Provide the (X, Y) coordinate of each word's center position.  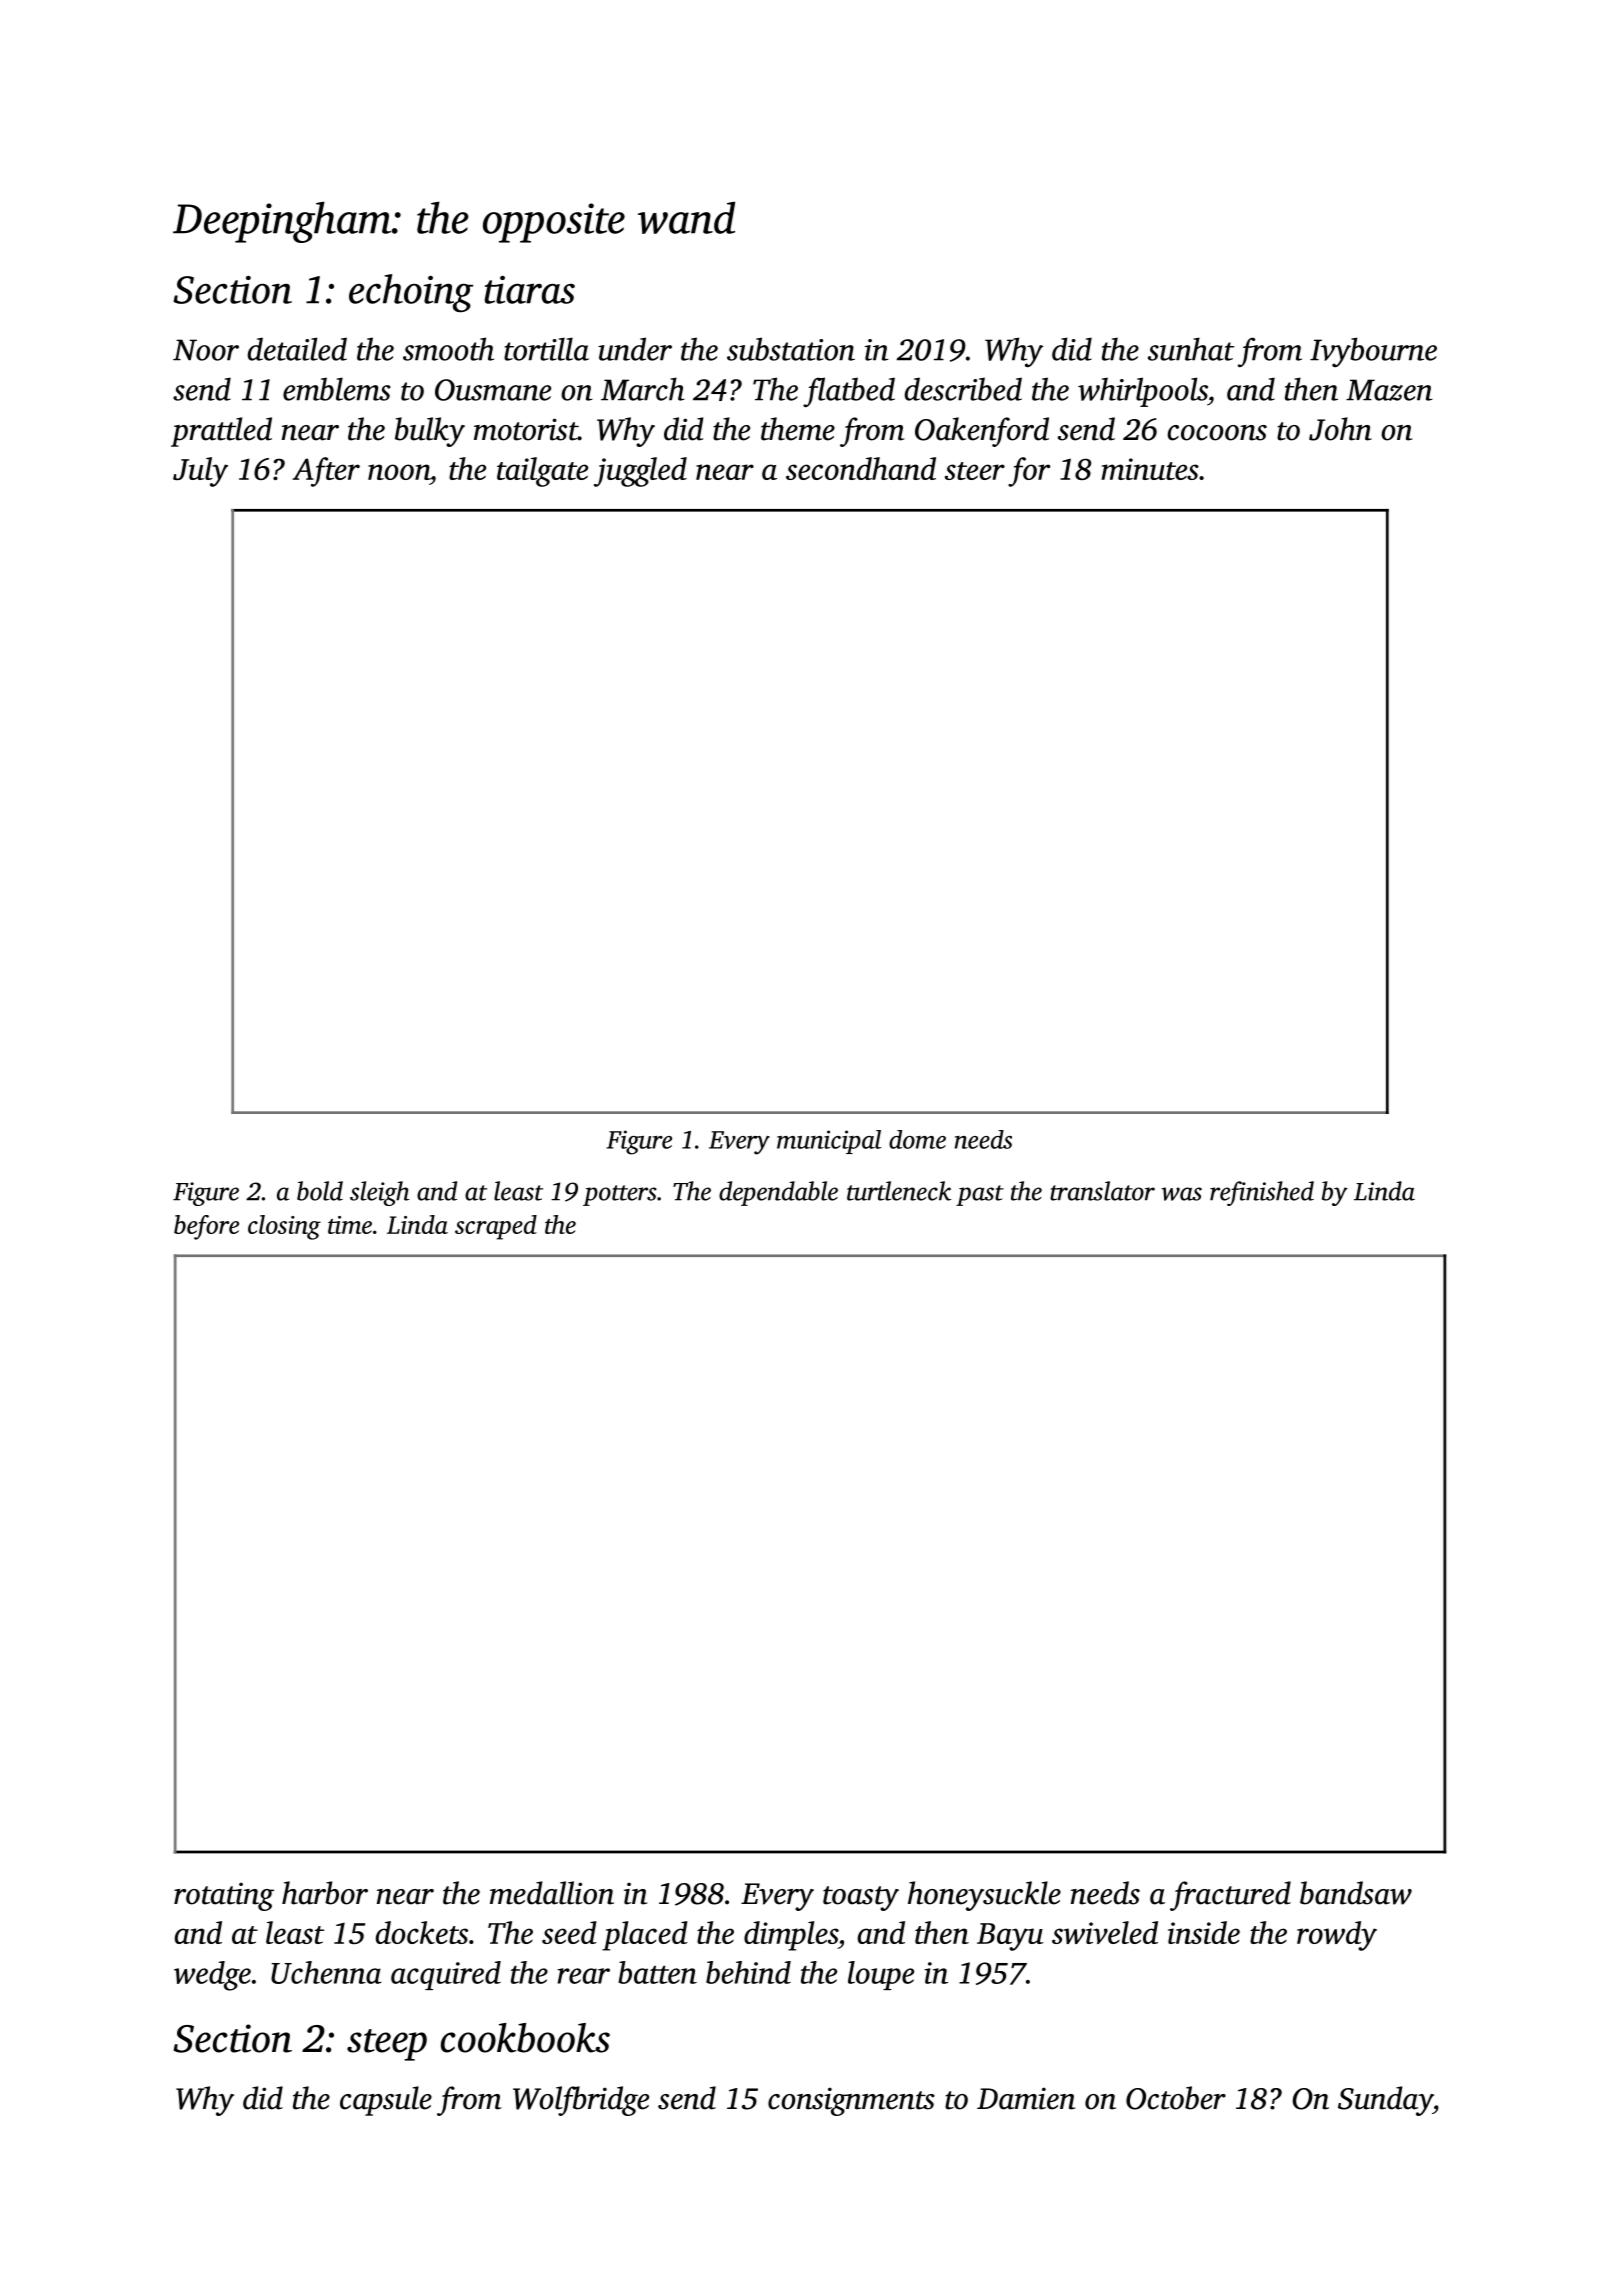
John (1340, 429)
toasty (861, 1898)
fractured (1230, 1896)
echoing (411, 293)
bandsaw (1356, 1893)
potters (620, 1195)
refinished (1262, 1193)
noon (399, 472)
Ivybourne (1373, 352)
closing (284, 1227)
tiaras (530, 290)
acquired (446, 1975)
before (206, 1227)
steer (975, 471)
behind (748, 1972)
